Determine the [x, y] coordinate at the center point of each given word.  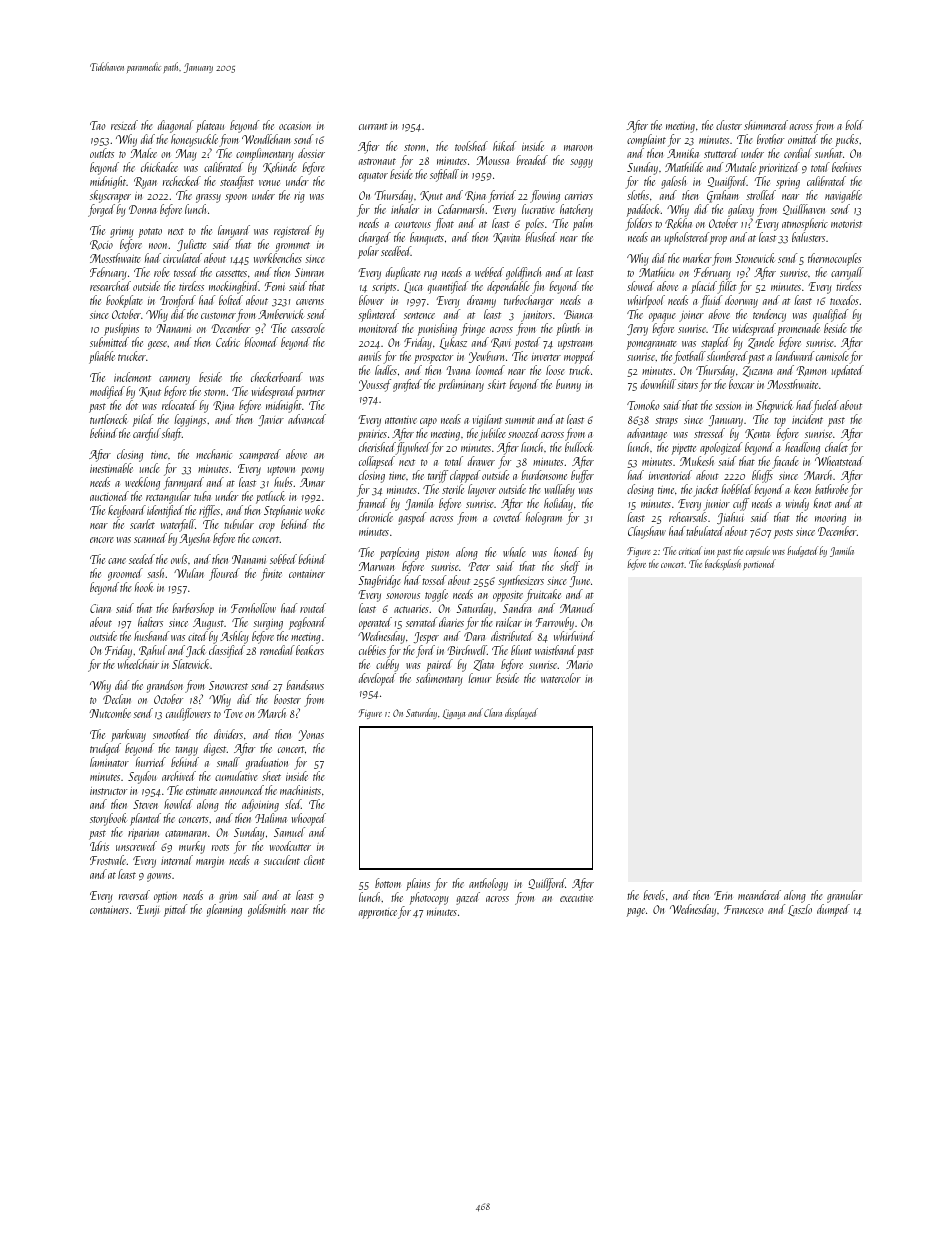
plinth [568, 329]
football [689, 357]
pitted [175, 910]
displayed [521, 713]
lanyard [234, 231]
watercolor [561, 678]
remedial [277, 650]
